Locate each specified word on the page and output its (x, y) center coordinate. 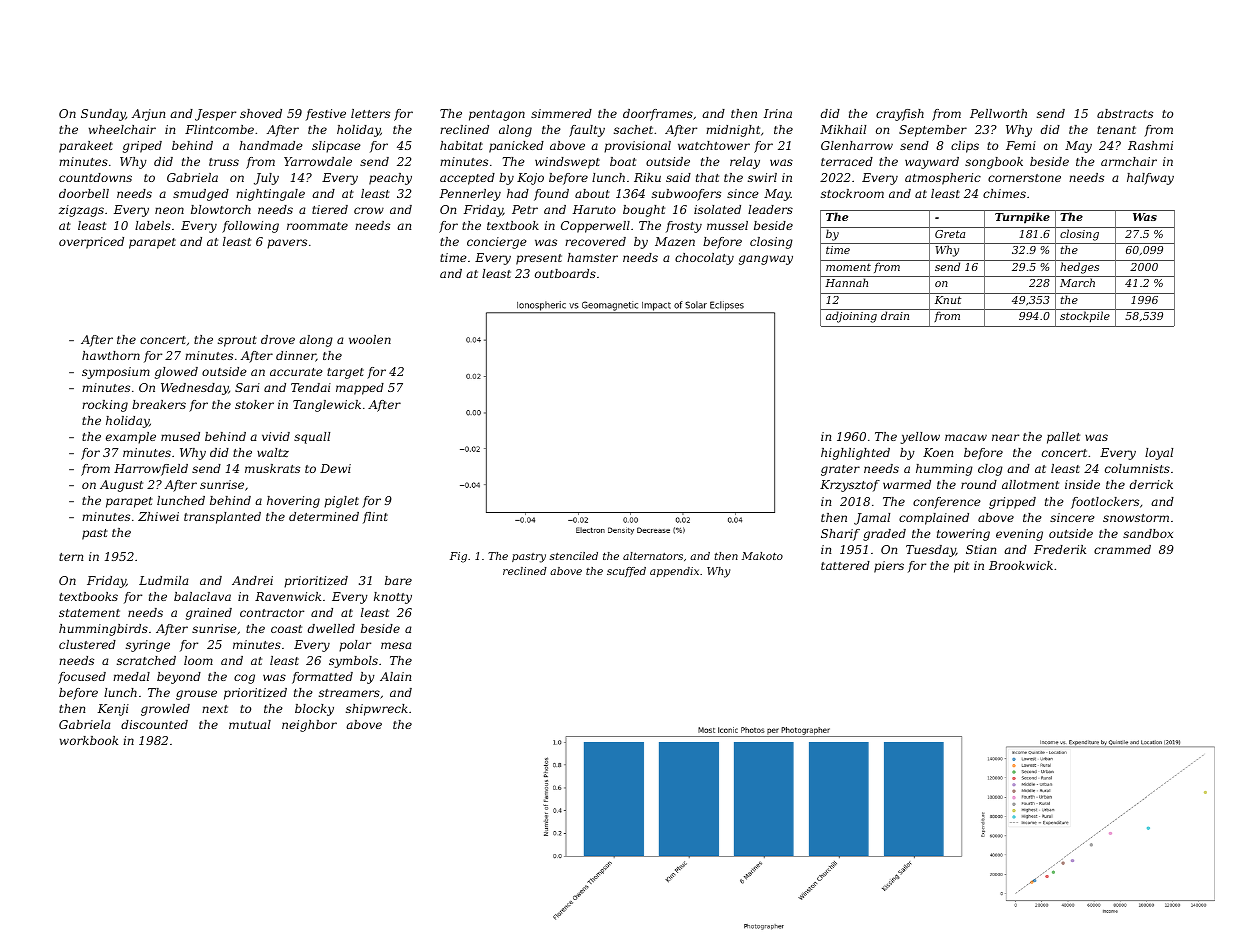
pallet (1063, 438)
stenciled (574, 556)
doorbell (84, 193)
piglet (341, 502)
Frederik (1060, 549)
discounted (154, 724)
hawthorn (111, 355)
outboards (565, 273)
